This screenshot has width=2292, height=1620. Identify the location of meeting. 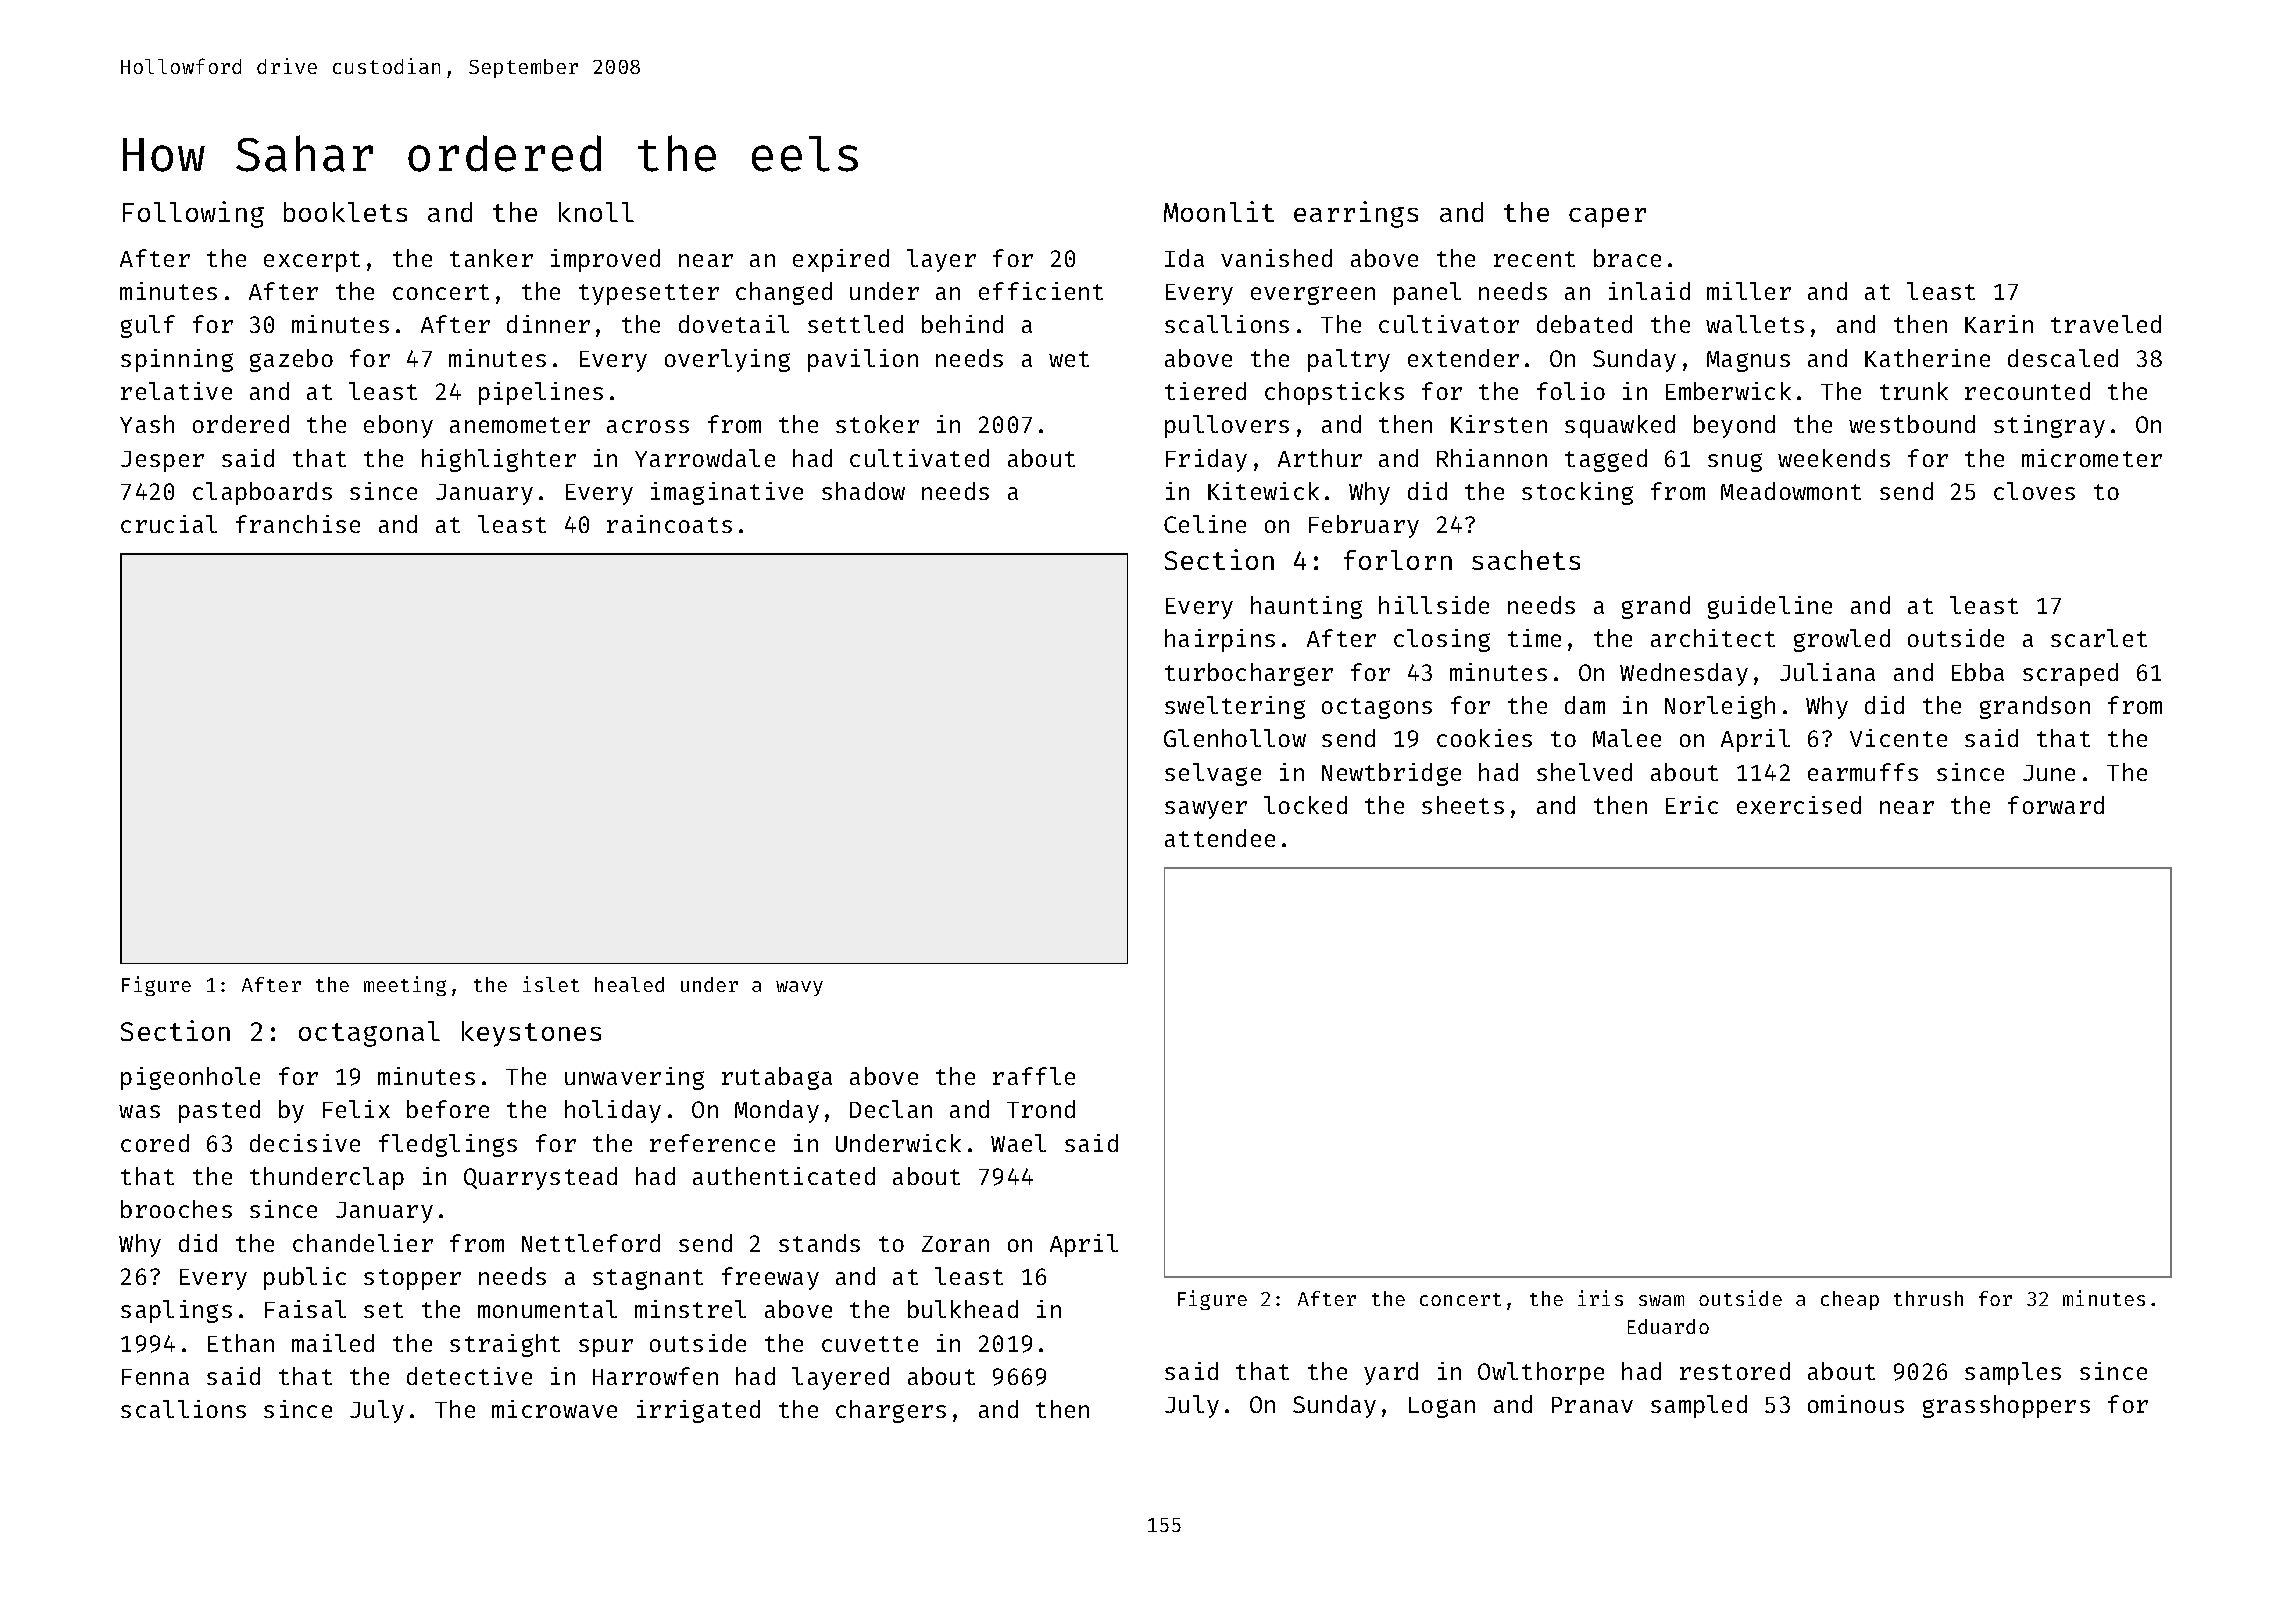
(405, 986).
